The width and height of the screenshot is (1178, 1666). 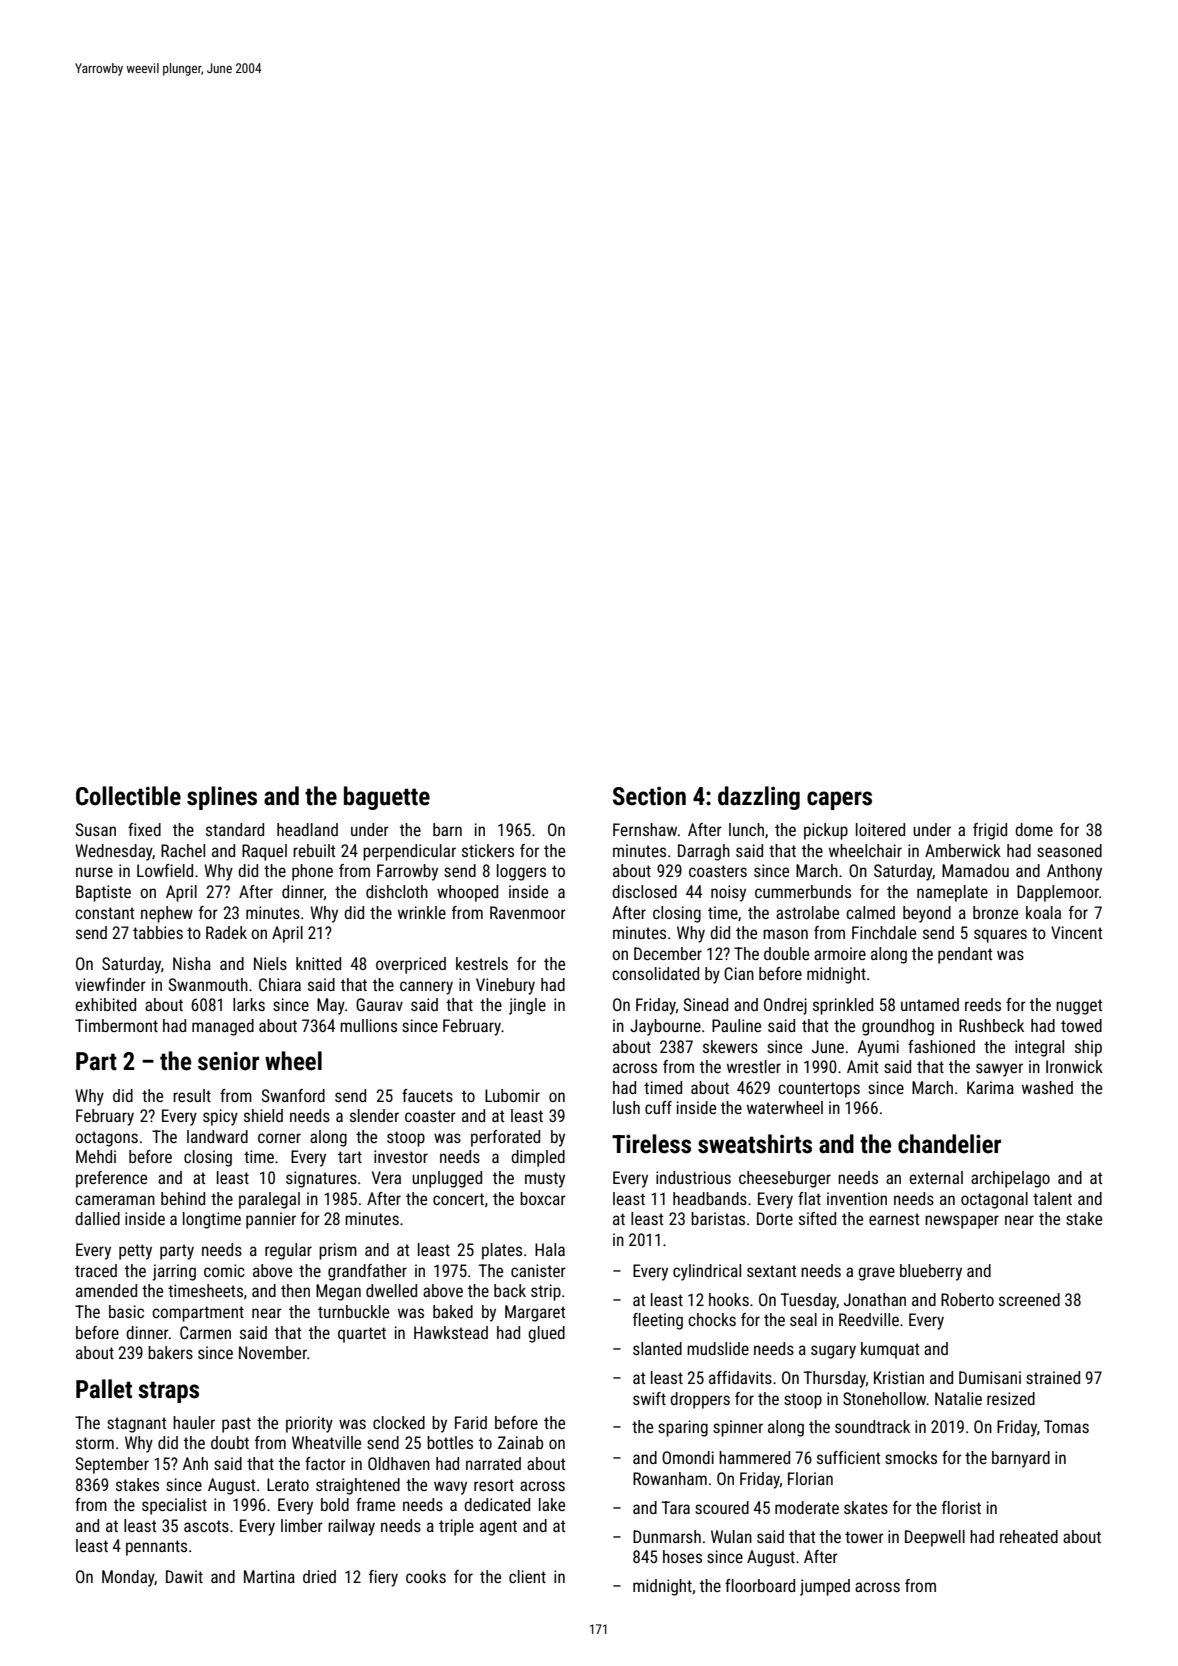 What do you see at coordinates (1034, 829) in the screenshot?
I see `dome` at bounding box center [1034, 829].
